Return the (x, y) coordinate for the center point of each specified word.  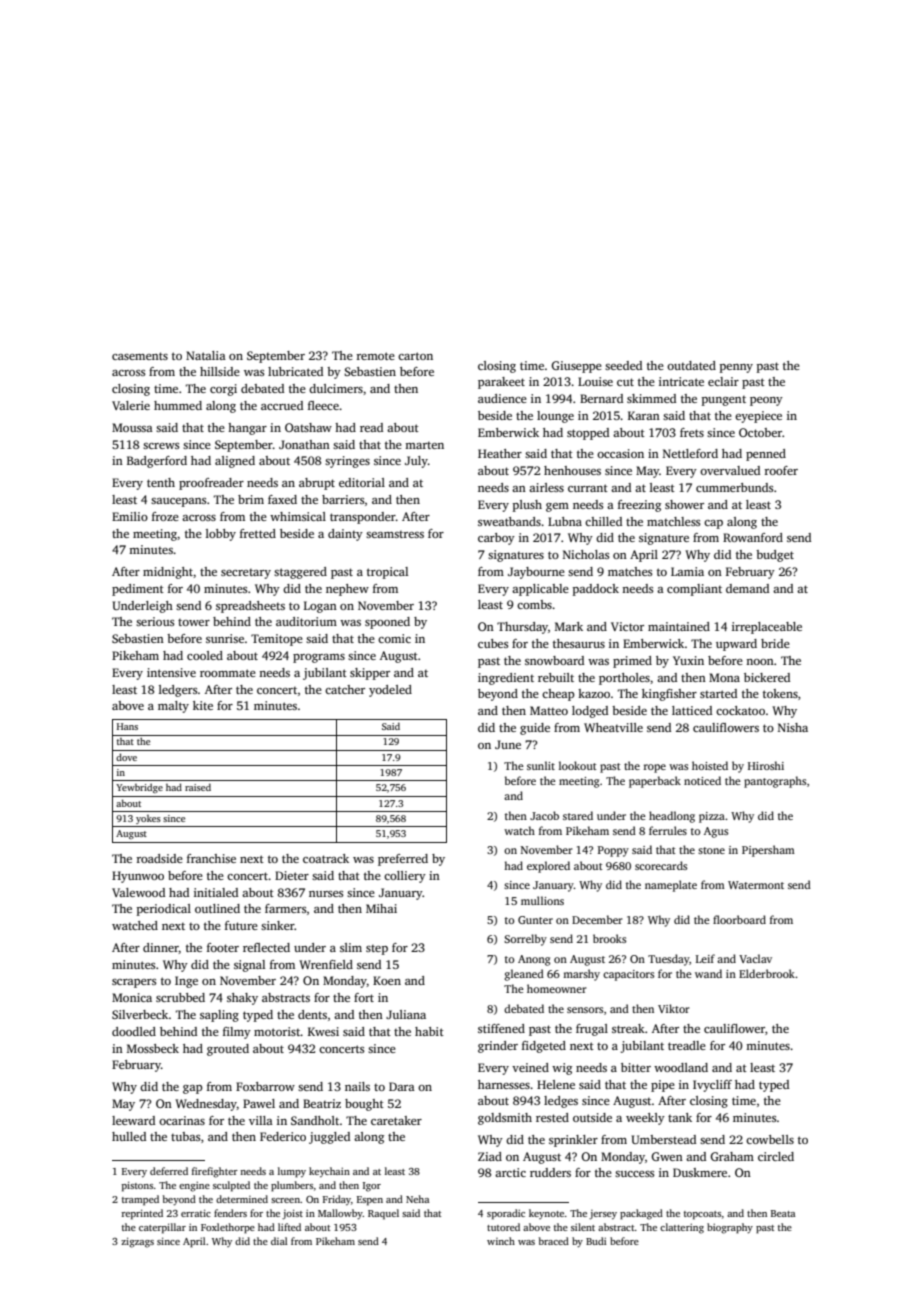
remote (375, 356)
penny (736, 368)
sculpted (231, 1186)
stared (578, 815)
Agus (716, 832)
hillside (220, 371)
